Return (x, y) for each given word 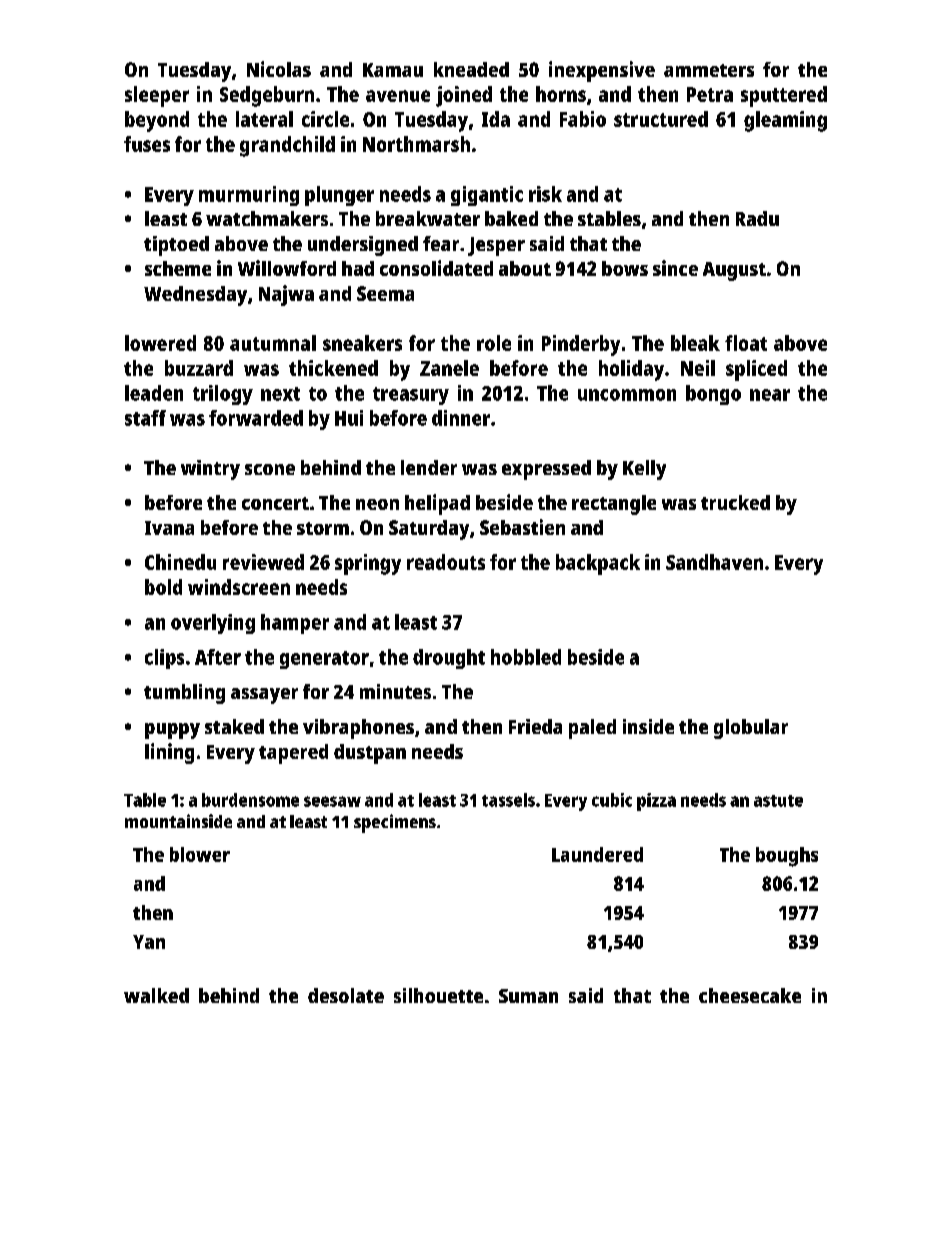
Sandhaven (714, 562)
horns (561, 94)
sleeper (157, 96)
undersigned (363, 246)
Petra (710, 94)
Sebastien (522, 527)
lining (169, 753)
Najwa (286, 295)
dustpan (370, 754)
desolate (346, 995)
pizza (656, 802)
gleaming (785, 121)
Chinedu (180, 562)
